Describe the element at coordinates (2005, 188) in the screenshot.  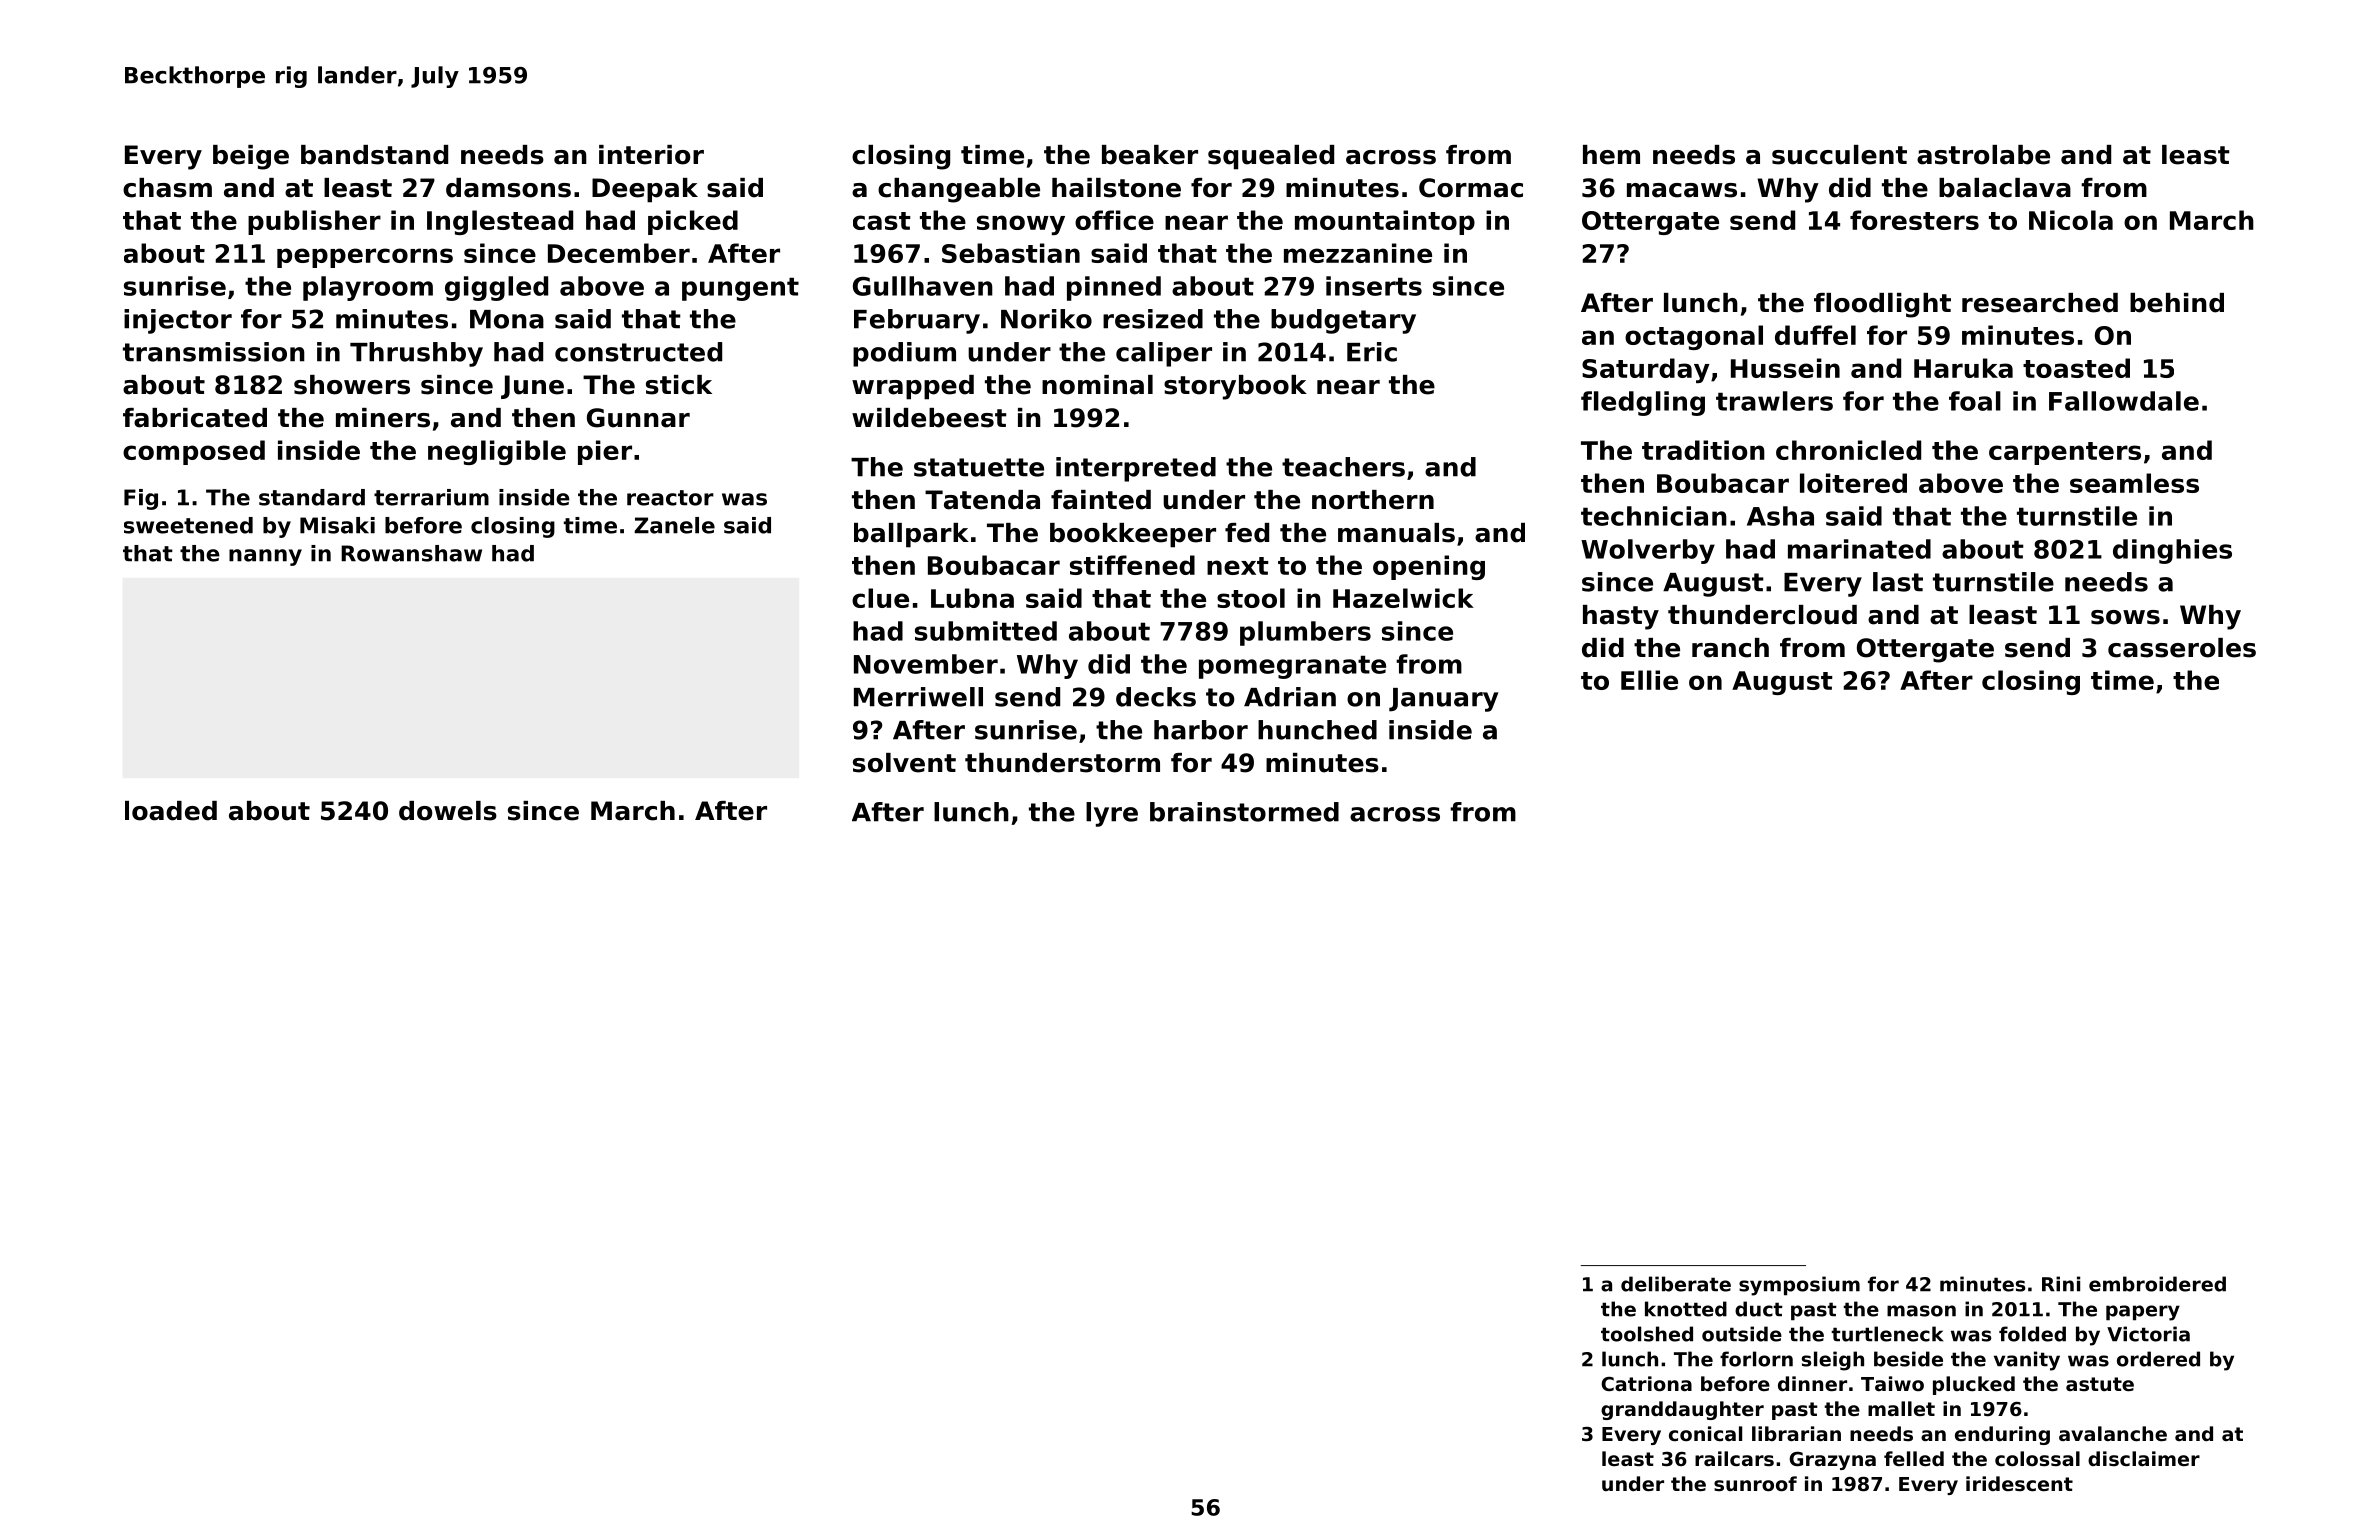
I see `balaclava` at that location.
